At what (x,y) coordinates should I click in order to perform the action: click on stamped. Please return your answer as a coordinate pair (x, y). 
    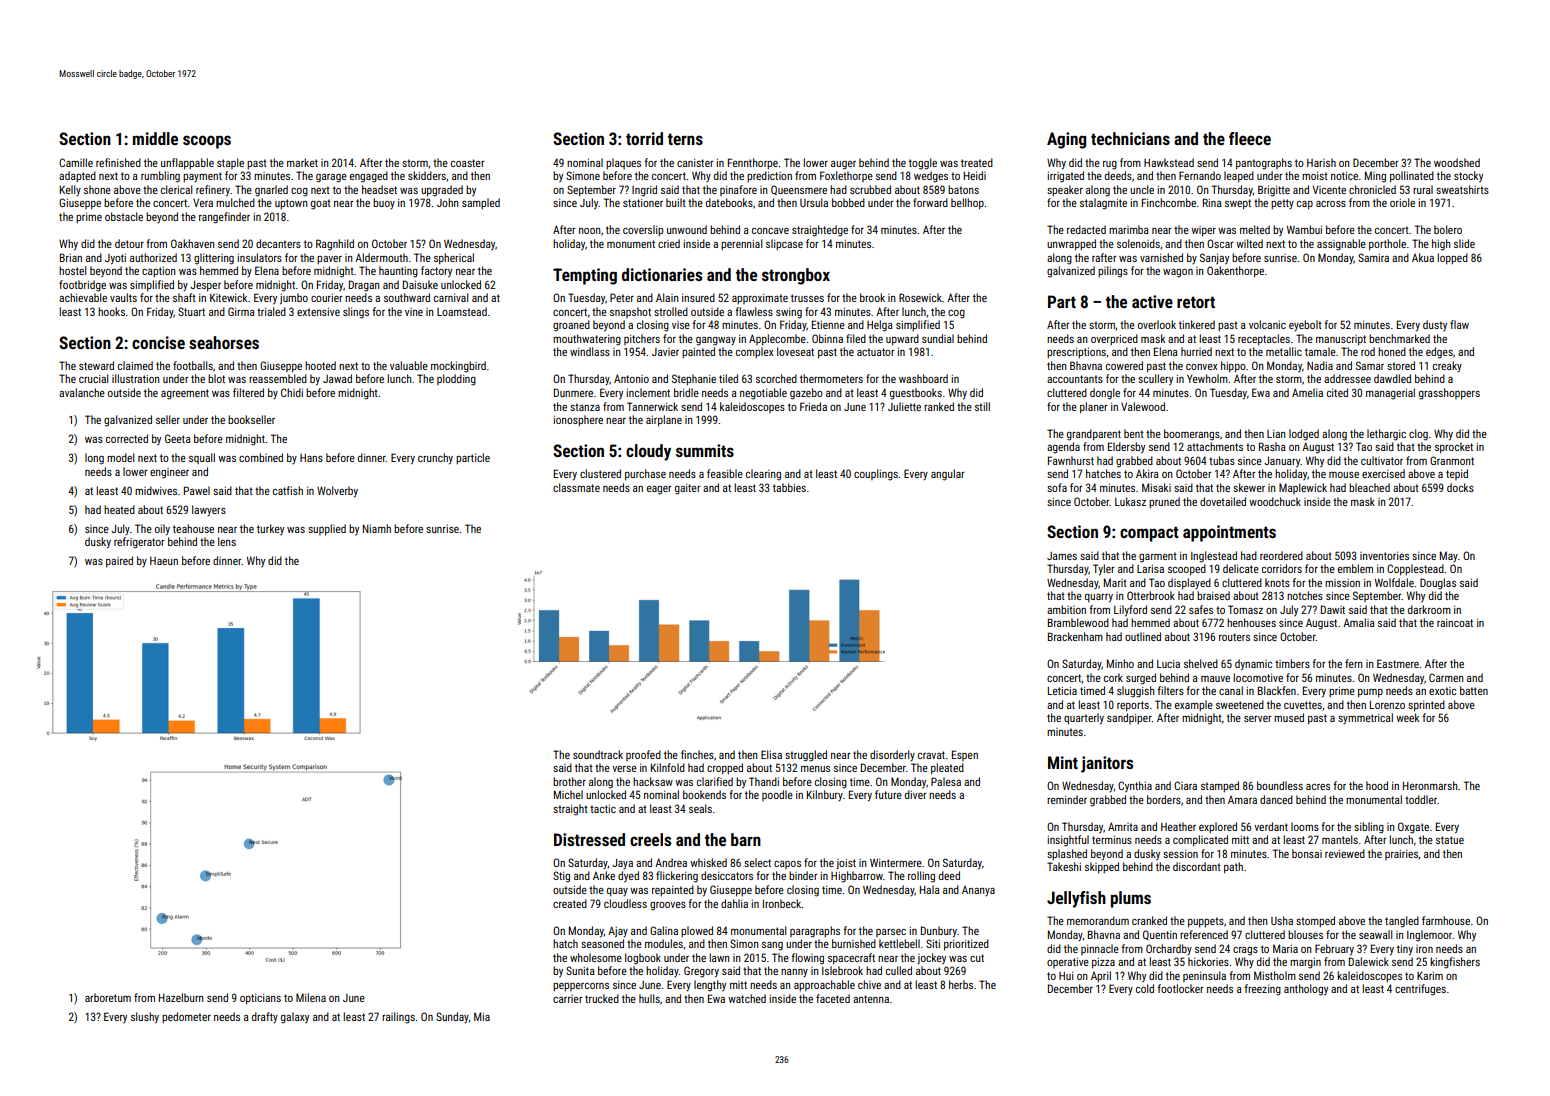
    Looking at the image, I should click on (1220, 787).
